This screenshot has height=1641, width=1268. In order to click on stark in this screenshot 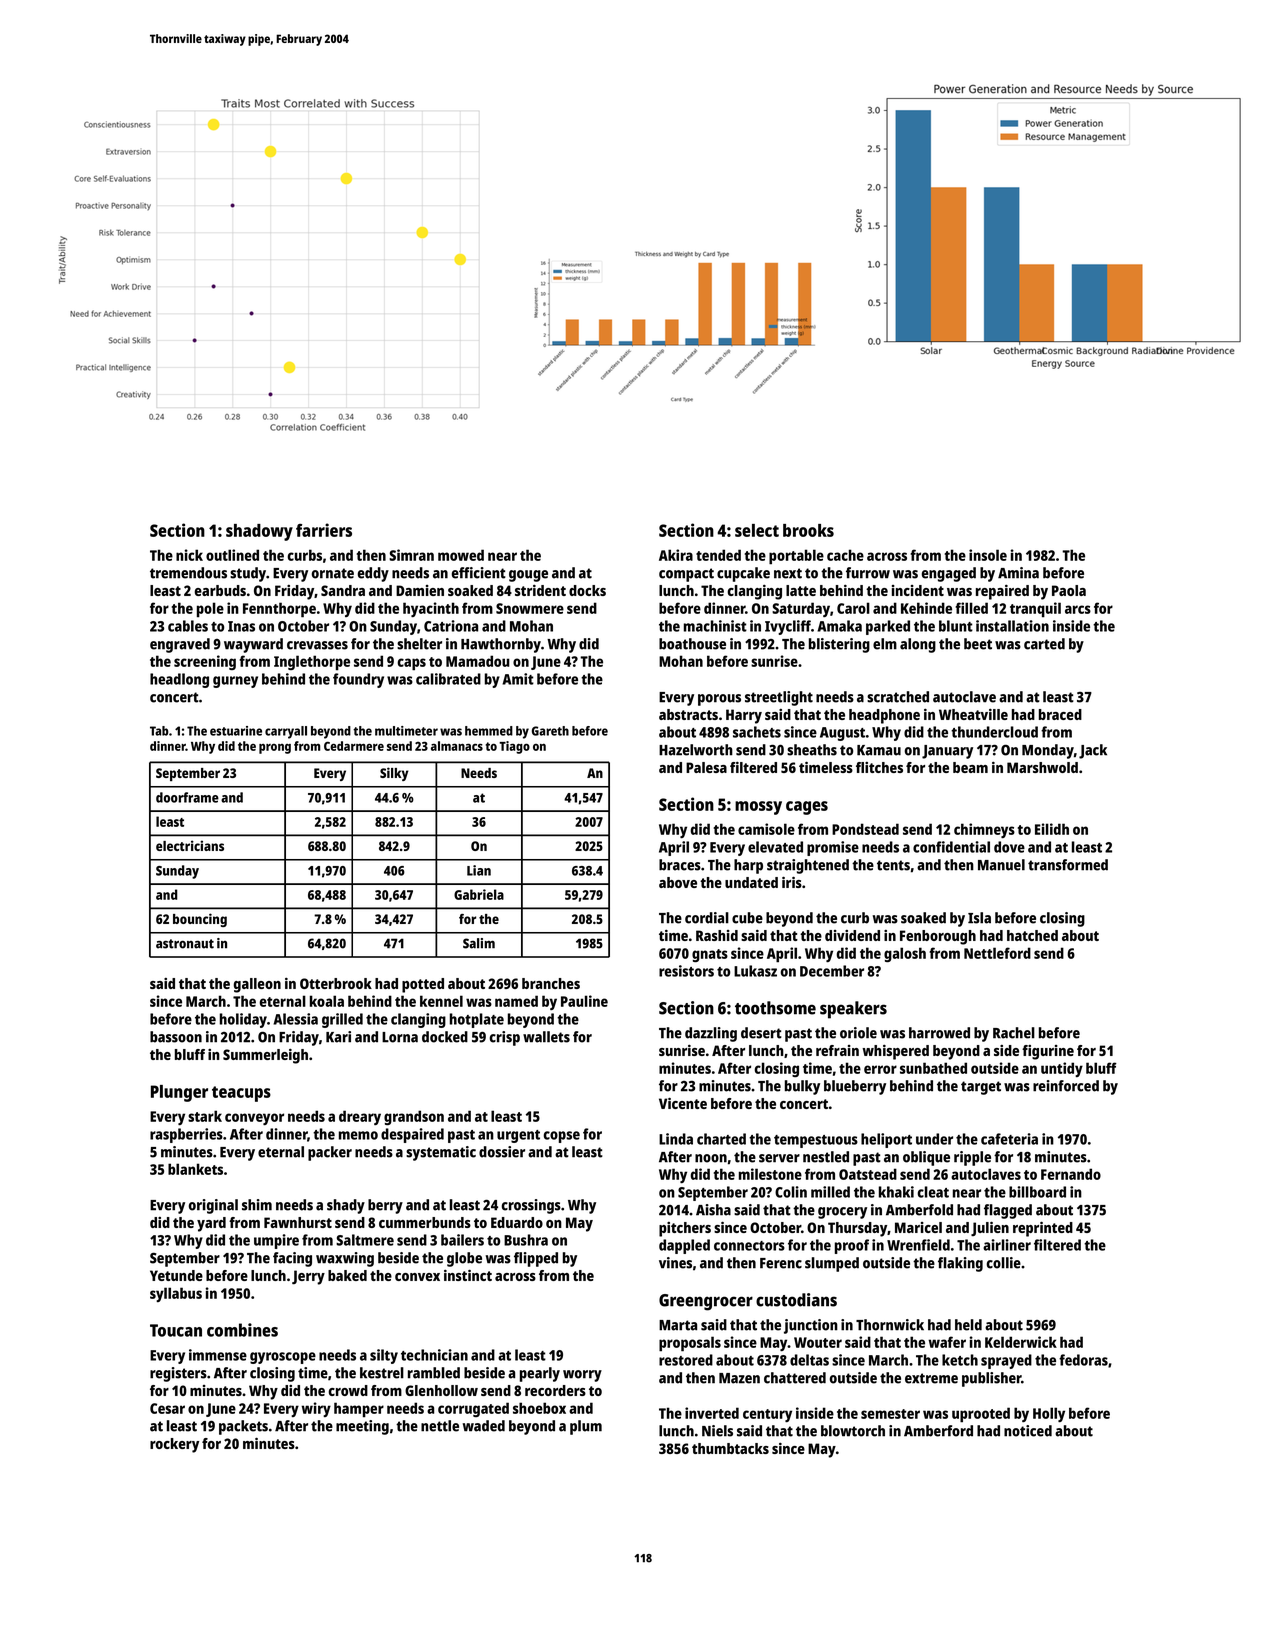, I will do `click(205, 1116)`.
